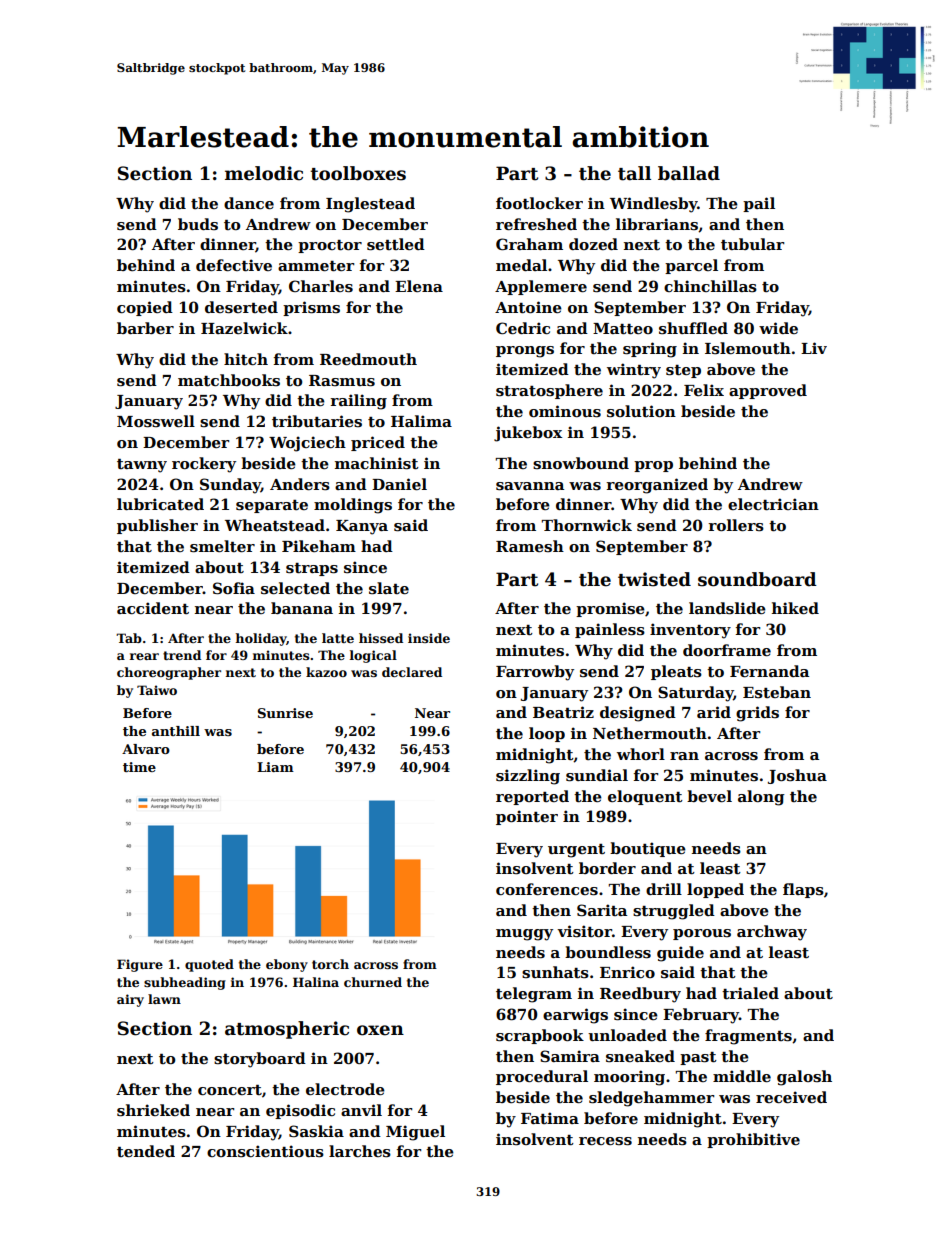 The height and width of the screenshot is (1233, 952). What do you see at coordinates (368, 359) in the screenshot?
I see `Reedmouth` at bounding box center [368, 359].
